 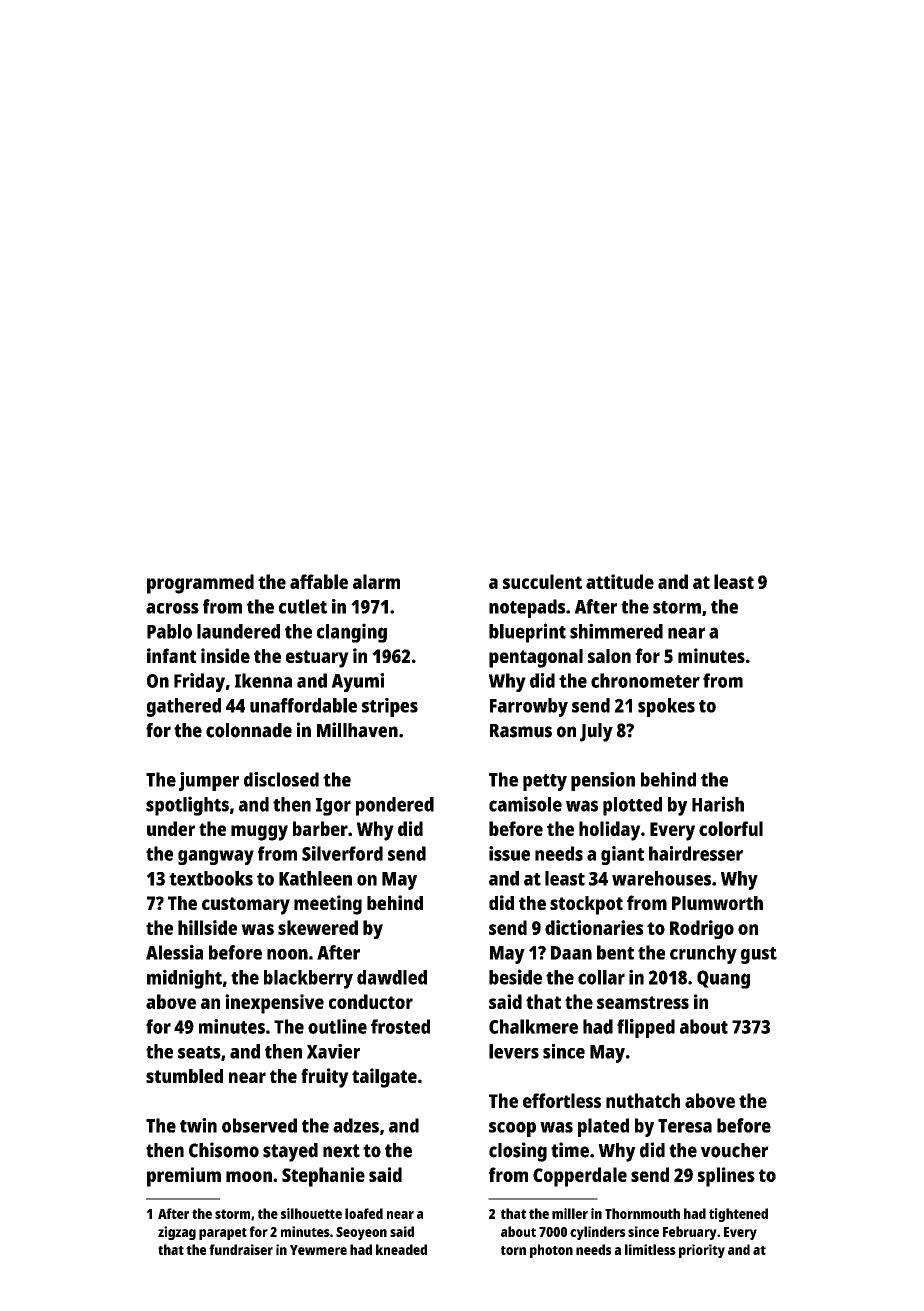 What do you see at coordinates (632, 806) in the image?
I see `plotted` at bounding box center [632, 806].
